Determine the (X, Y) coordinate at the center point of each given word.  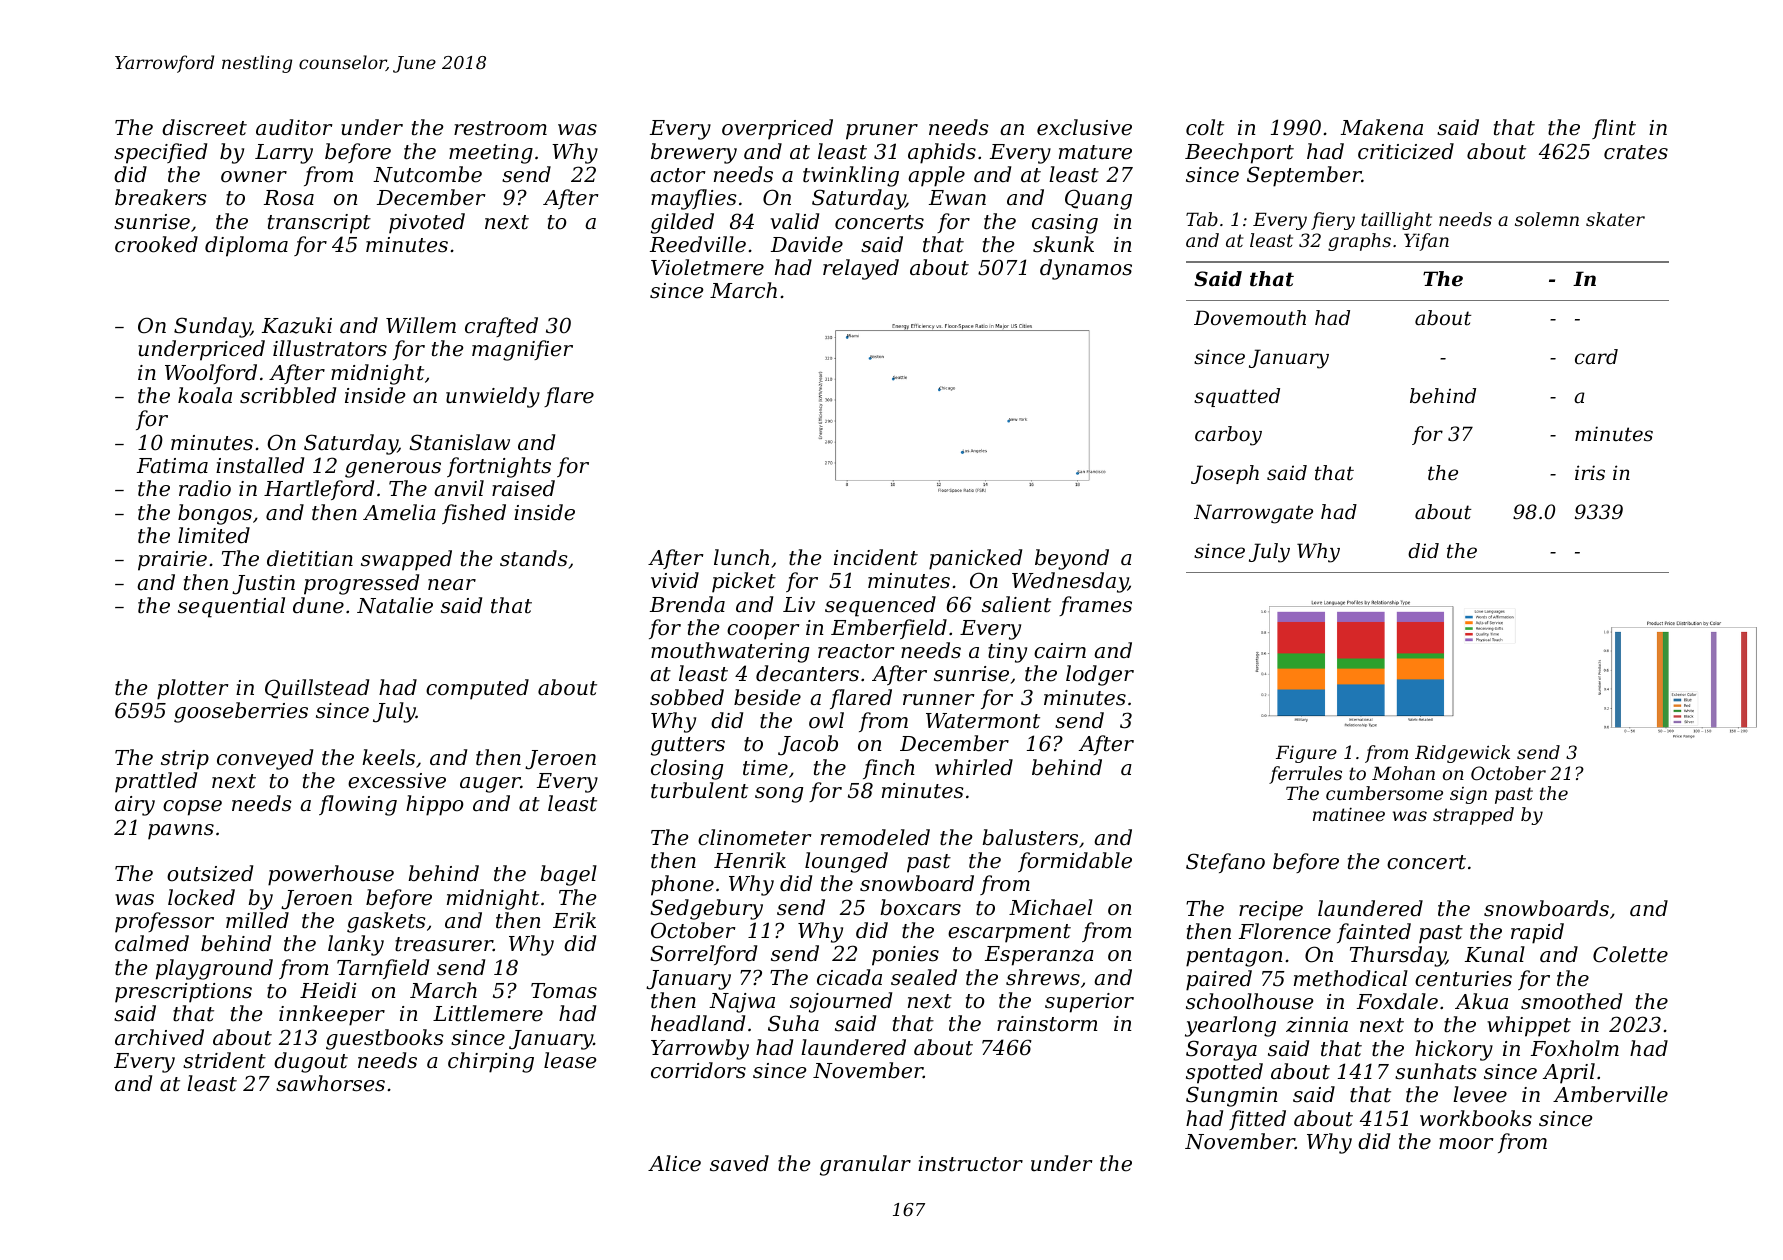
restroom (500, 128)
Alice (674, 1163)
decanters (807, 673)
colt (1205, 127)
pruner (882, 132)
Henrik (750, 860)
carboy (1228, 436)
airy (135, 806)
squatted (1237, 397)
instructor (970, 1164)
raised (523, 488)
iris (1590, 473)
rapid (1537, 933)
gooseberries (241, 712)
